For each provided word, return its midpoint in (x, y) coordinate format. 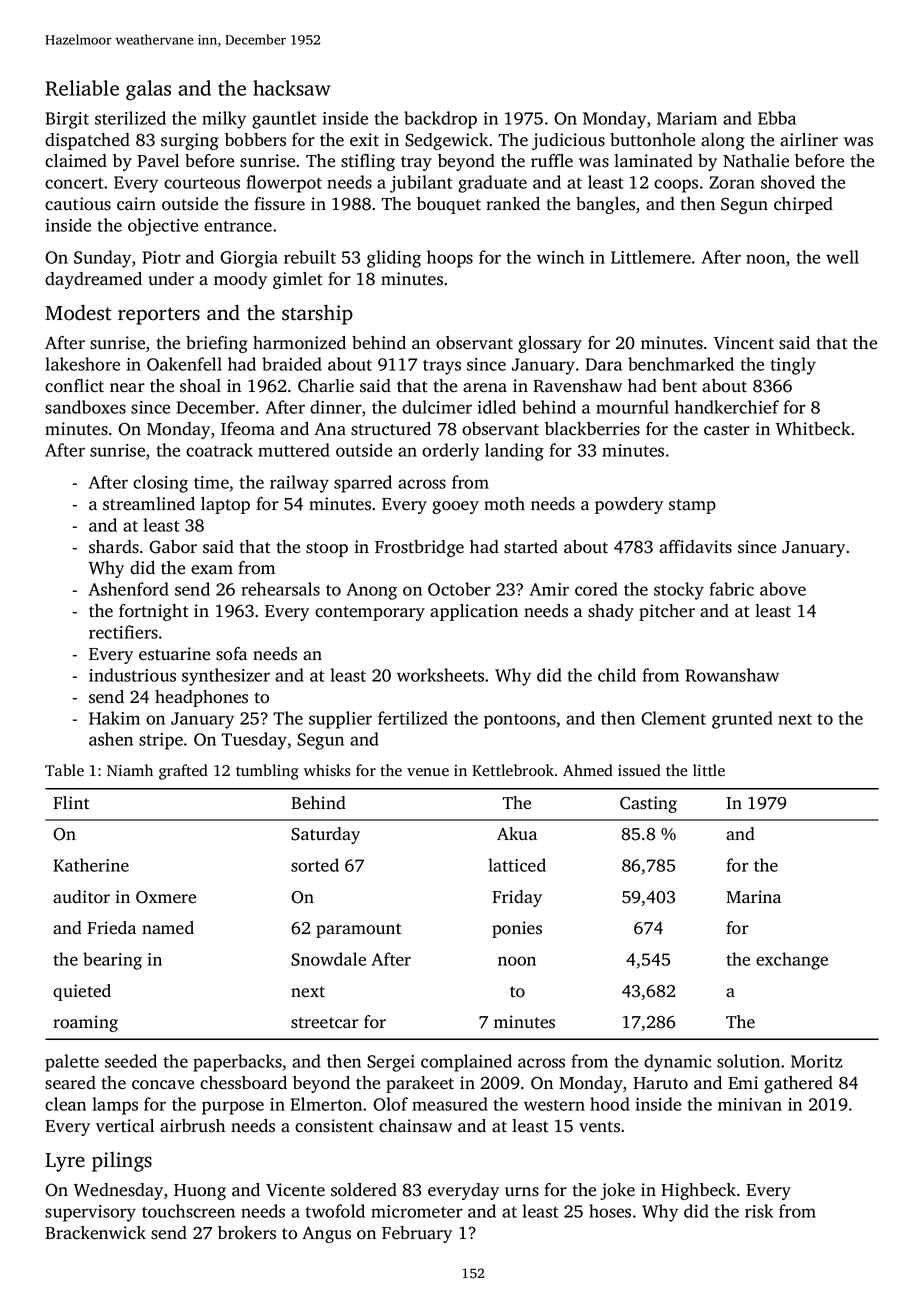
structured (391, 429)
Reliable (82, 88)
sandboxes (85, 407)
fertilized (413, 718)
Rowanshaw (732, 675)
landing (514, 452)
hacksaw (292, 88)
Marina (753, 896)
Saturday (325, 835)
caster (727, 430)
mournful (632, 407)
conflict (74, 386)
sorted (315, 865)
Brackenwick (95, 1233)
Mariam (687, 118)
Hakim (114, 718)
